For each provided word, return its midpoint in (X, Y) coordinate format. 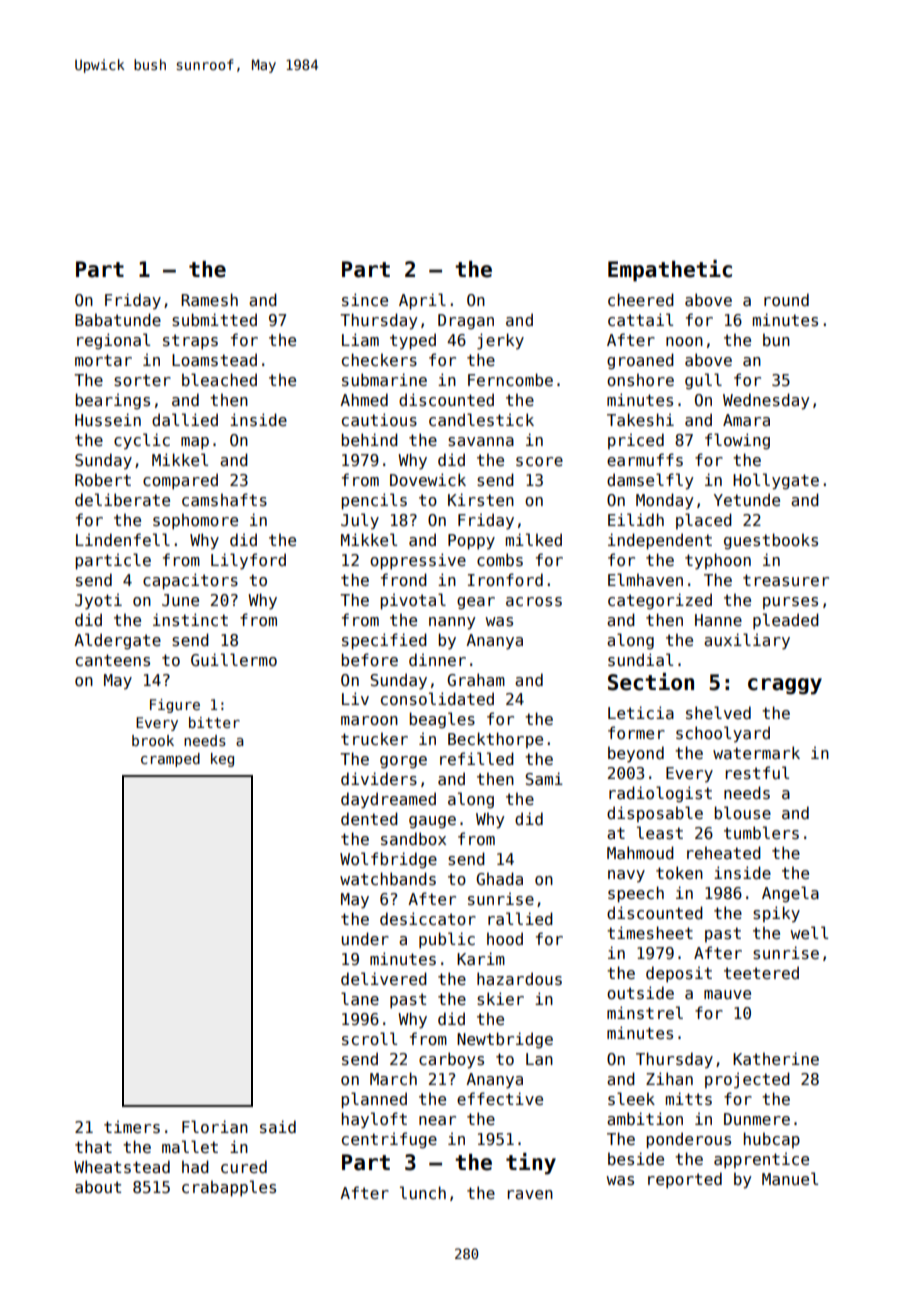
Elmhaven (645, 579)
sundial (640, 660)
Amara (746, 420)
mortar (103, 360)
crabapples (229, 1188)
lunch (423, 1192)
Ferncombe (510, 380)
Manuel (790, 1178)
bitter (214, 722)
